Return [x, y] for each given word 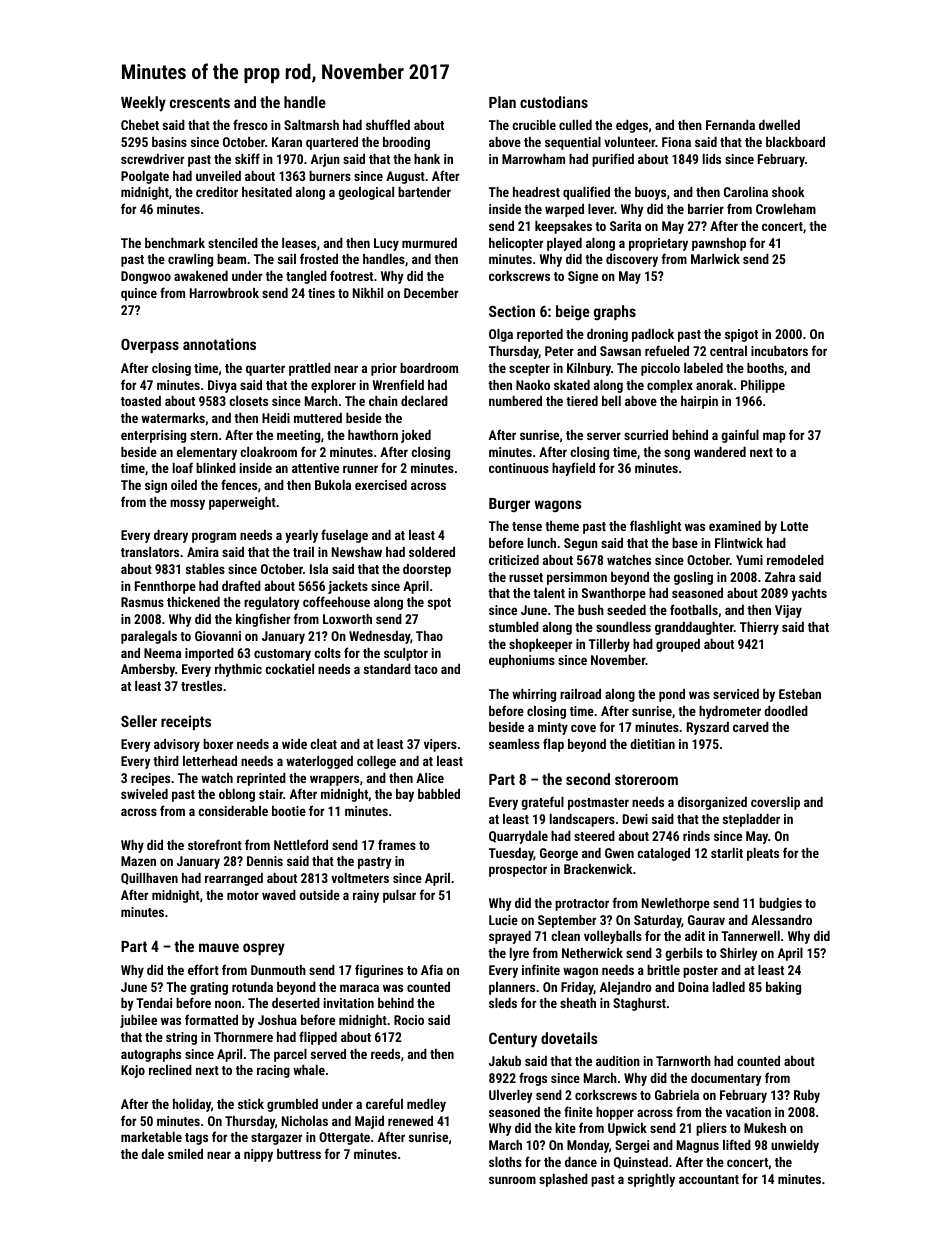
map [774, 437]
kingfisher [263, 620]
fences [239, 484]
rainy [366, 896]
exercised [381, 485]
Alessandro [781, 920]
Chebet [140, 125]
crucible [534, 125]
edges [632, 126]
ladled [729, 987]
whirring [534, 695]
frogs [533, 1079]
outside [319, 895]
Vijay [788, 611]
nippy [258, 1155]
